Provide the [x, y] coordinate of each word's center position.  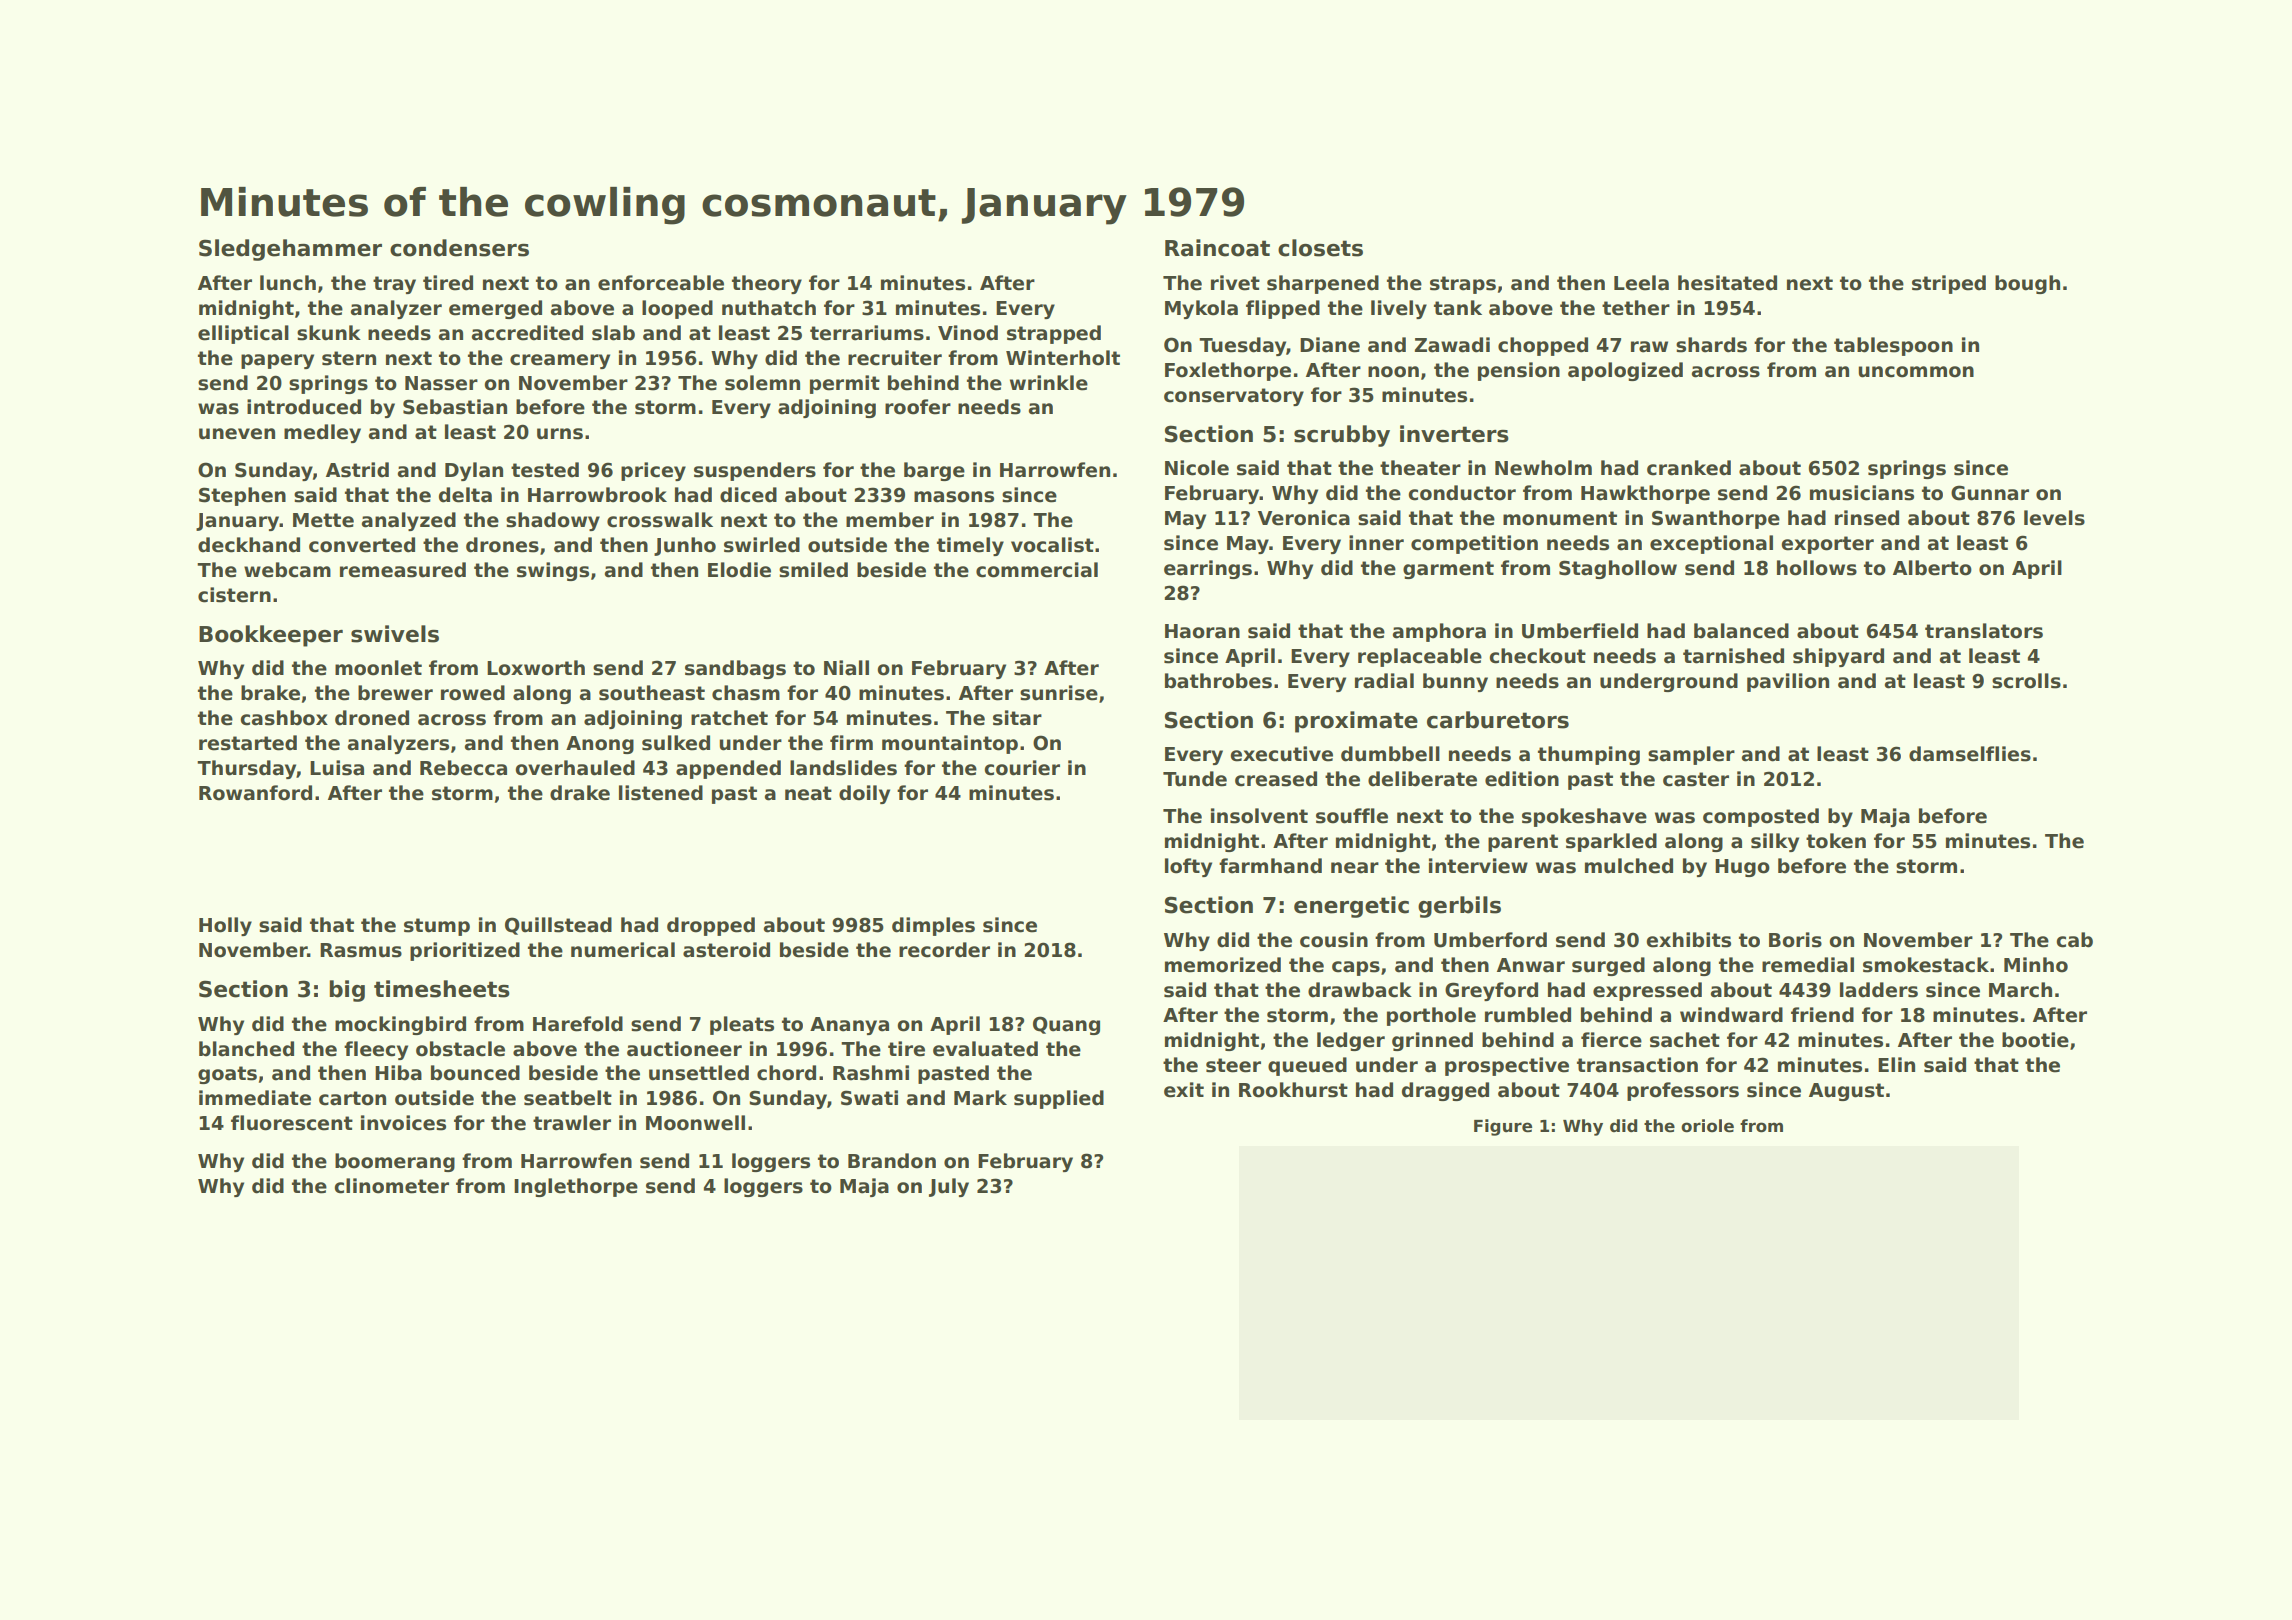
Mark [980, 1098]
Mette [323, 520]
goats [227, 1075]
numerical [623, 950]
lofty [1188, 867]
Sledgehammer [290, 250]
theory [767, 284]
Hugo [1742, 868]
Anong [600, 745]
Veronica [1304, 518]
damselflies [1970, 754]
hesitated [1727, 283]
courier [1022, 768]
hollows [1817, 568]
